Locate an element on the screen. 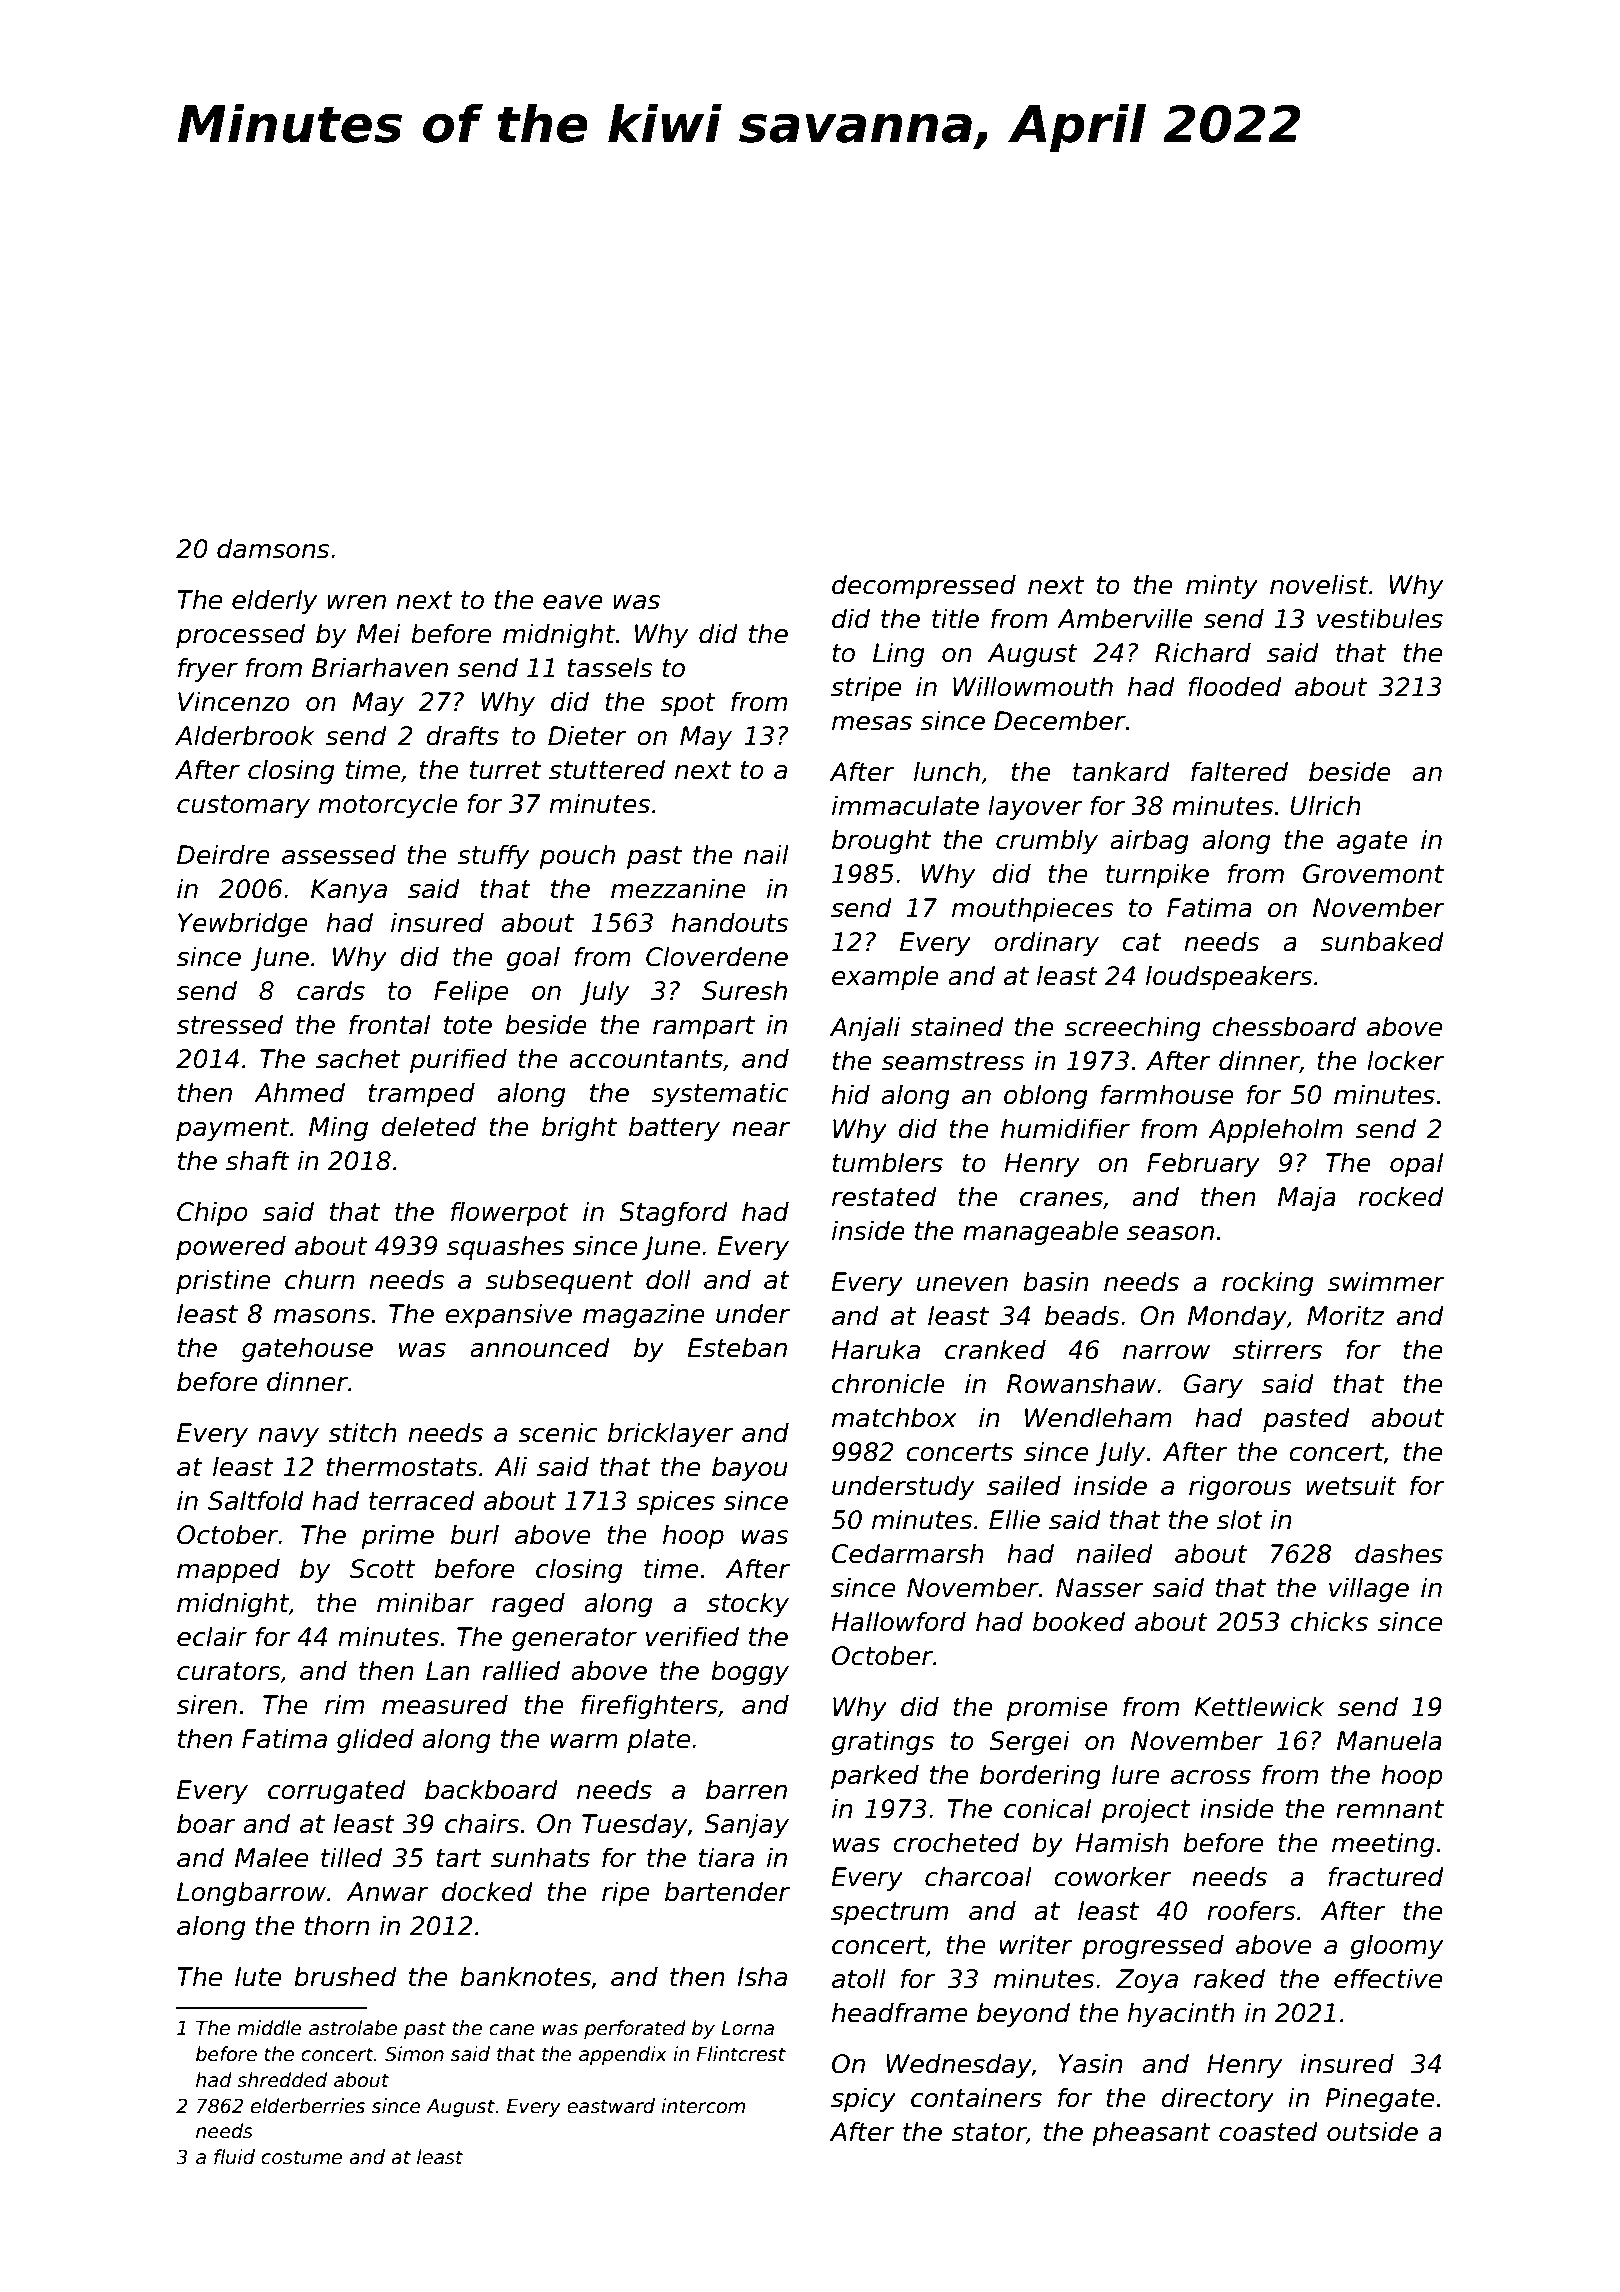 The width and height of the screenshot is (1620, 2292). bright is located at coordinates (579, 1128).
